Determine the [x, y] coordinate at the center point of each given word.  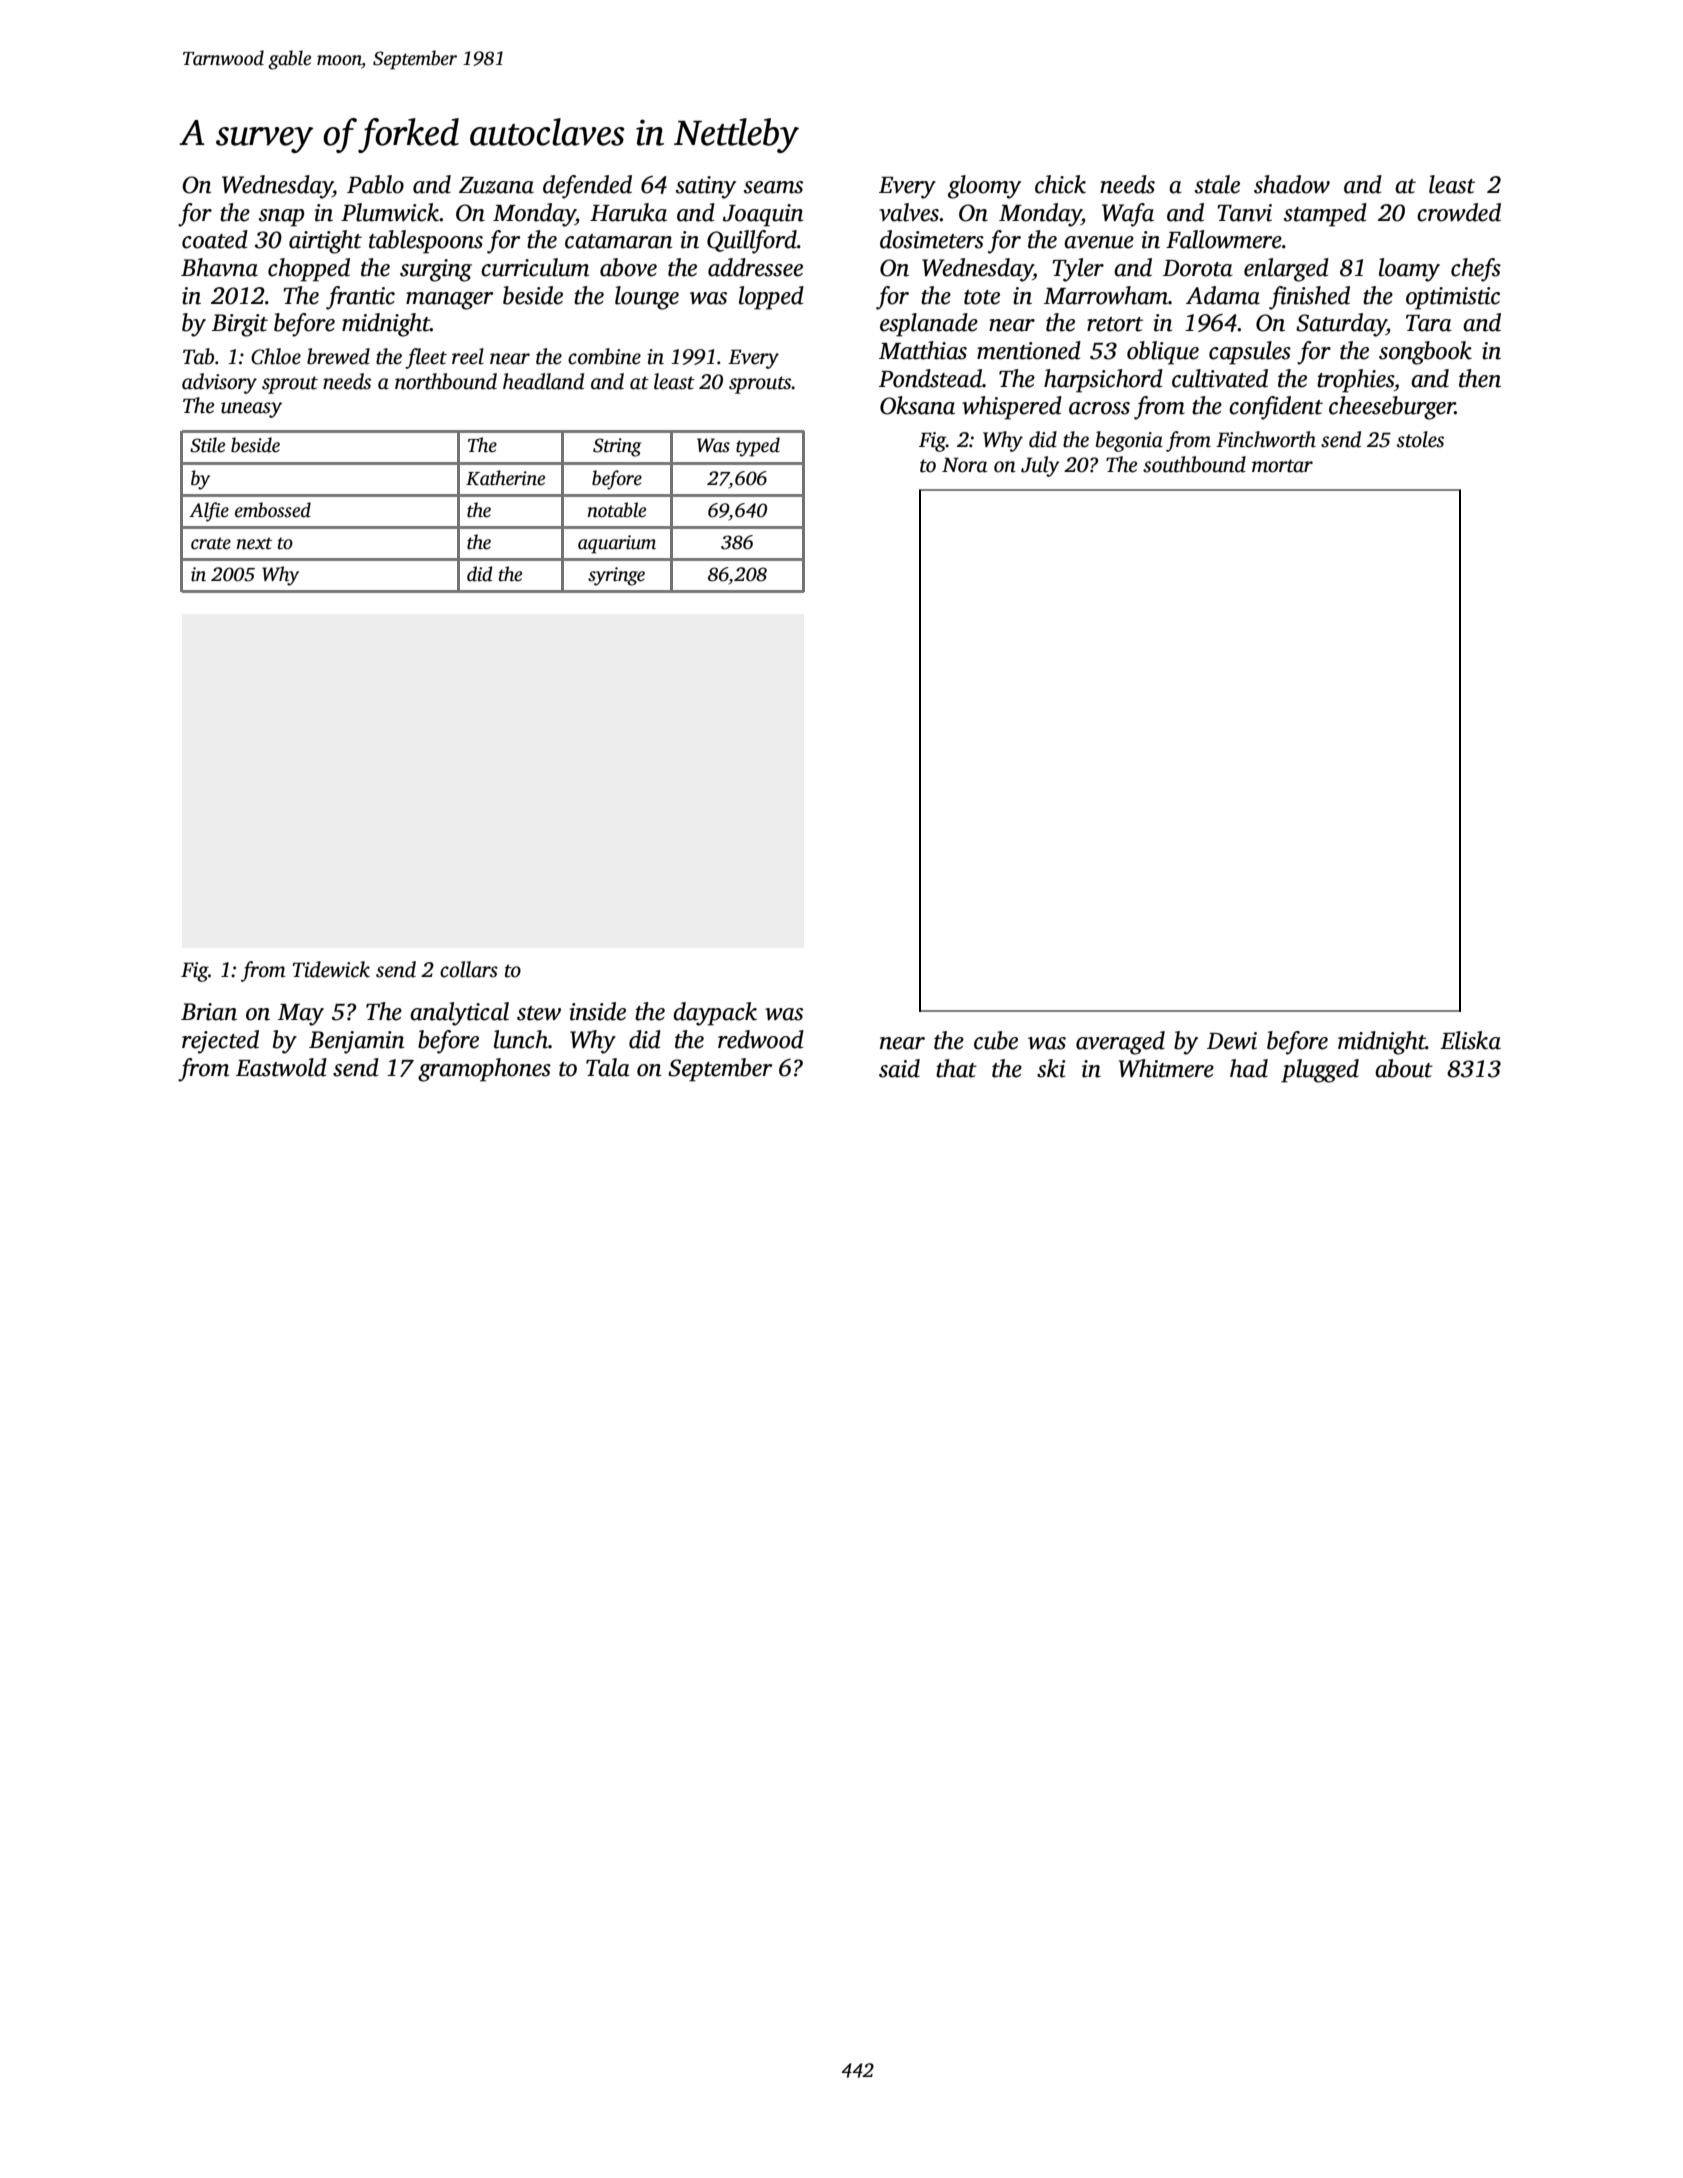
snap [281, 218]
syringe [616, 576]
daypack [715, 1014]
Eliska [1470, 1040]
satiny [706, 187]
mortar [1282, 466]
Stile [207, 445]
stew [539, 1013]
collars [469, 969]
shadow [1292, 184]
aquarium [617, 544]
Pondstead [930, 378]
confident [1276, 408]
